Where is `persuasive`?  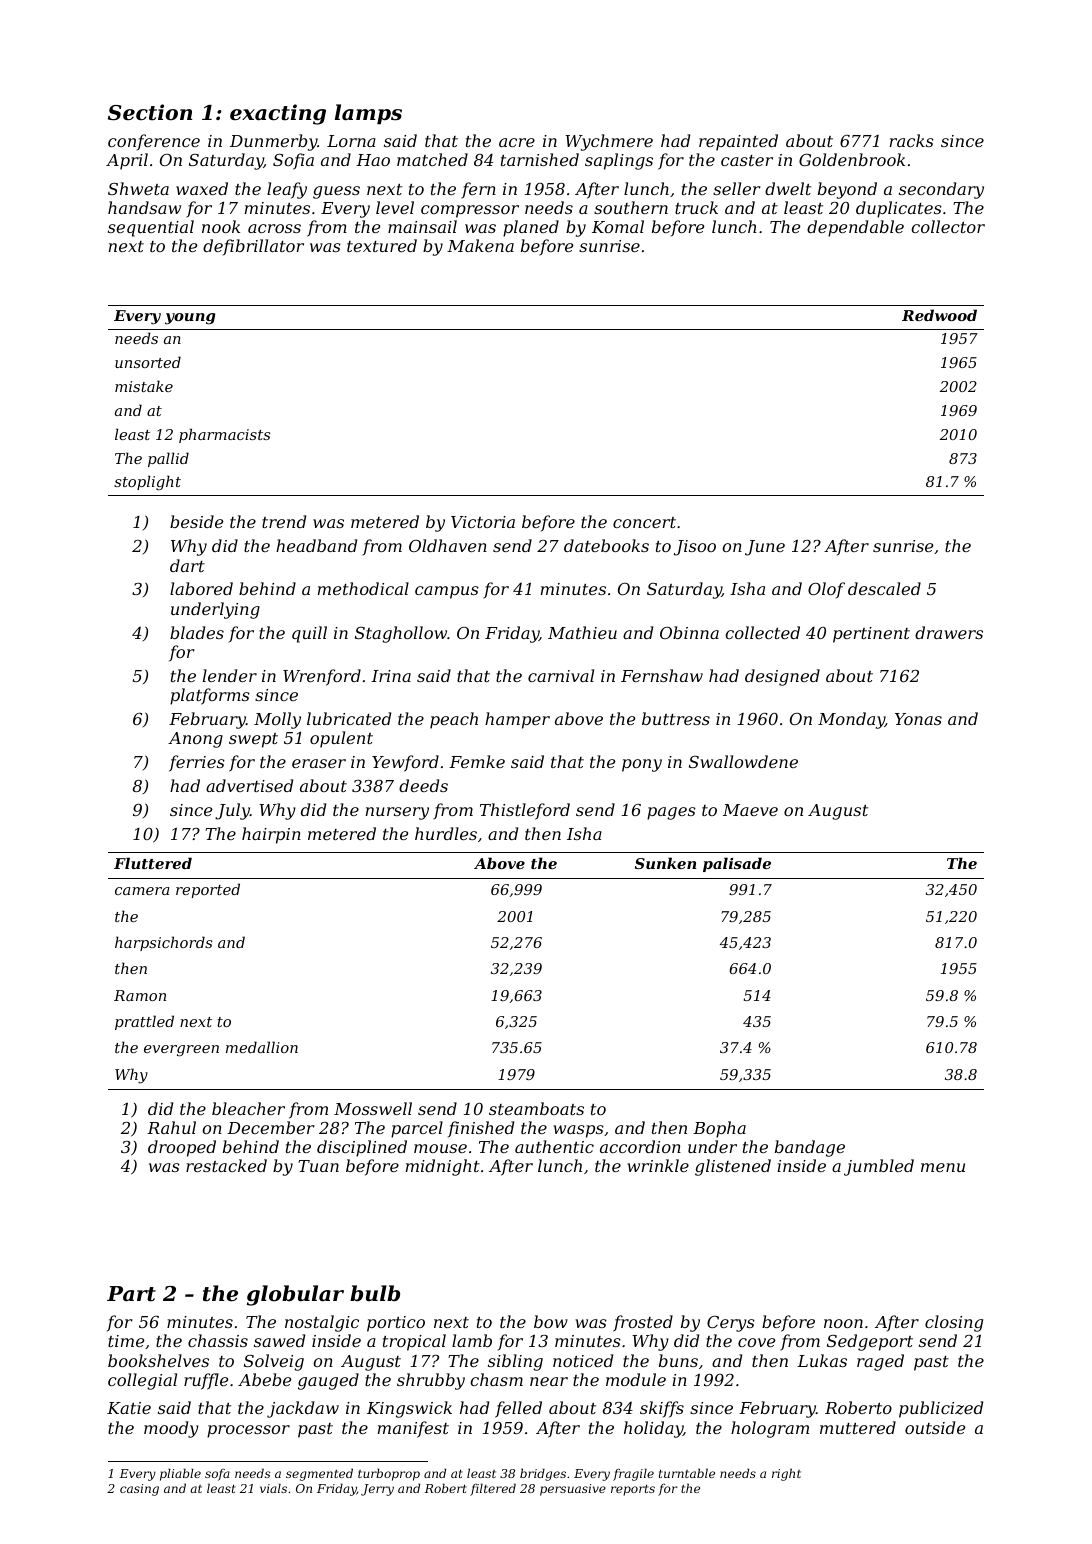 persuasive is located at coordinates (573, 1490).
